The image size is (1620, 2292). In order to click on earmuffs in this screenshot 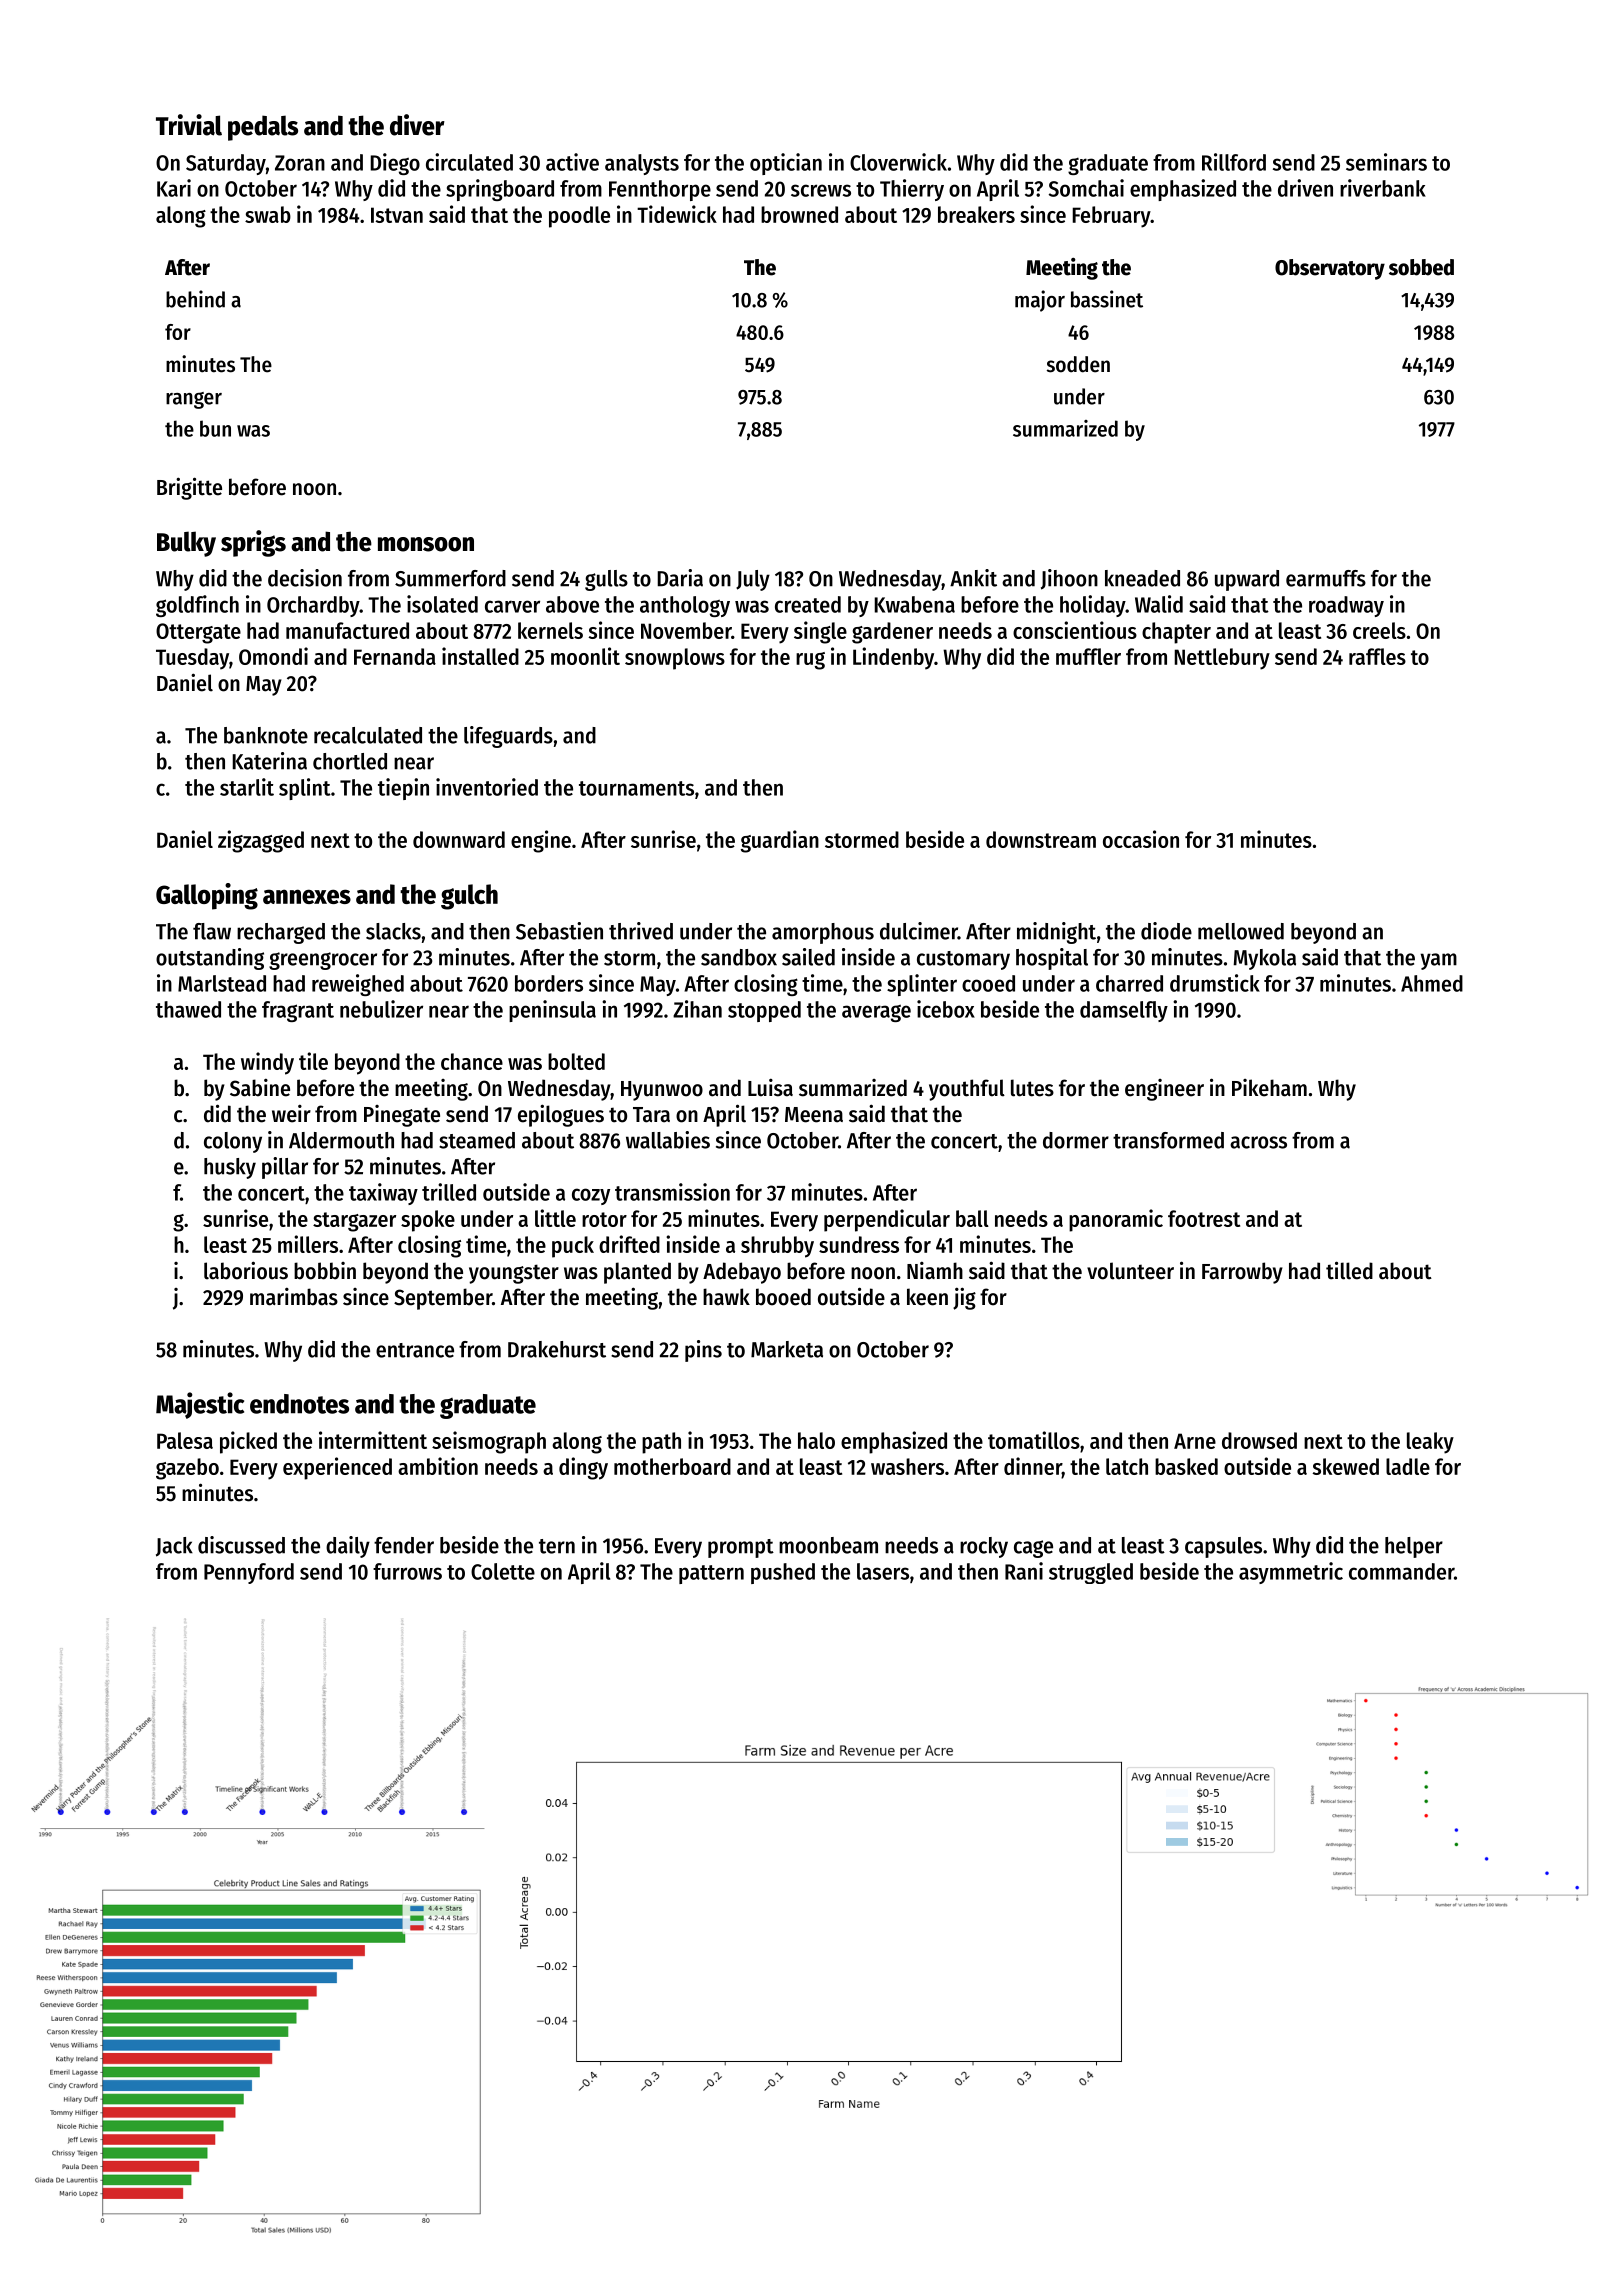, I will do `click(1326, 578)`.
